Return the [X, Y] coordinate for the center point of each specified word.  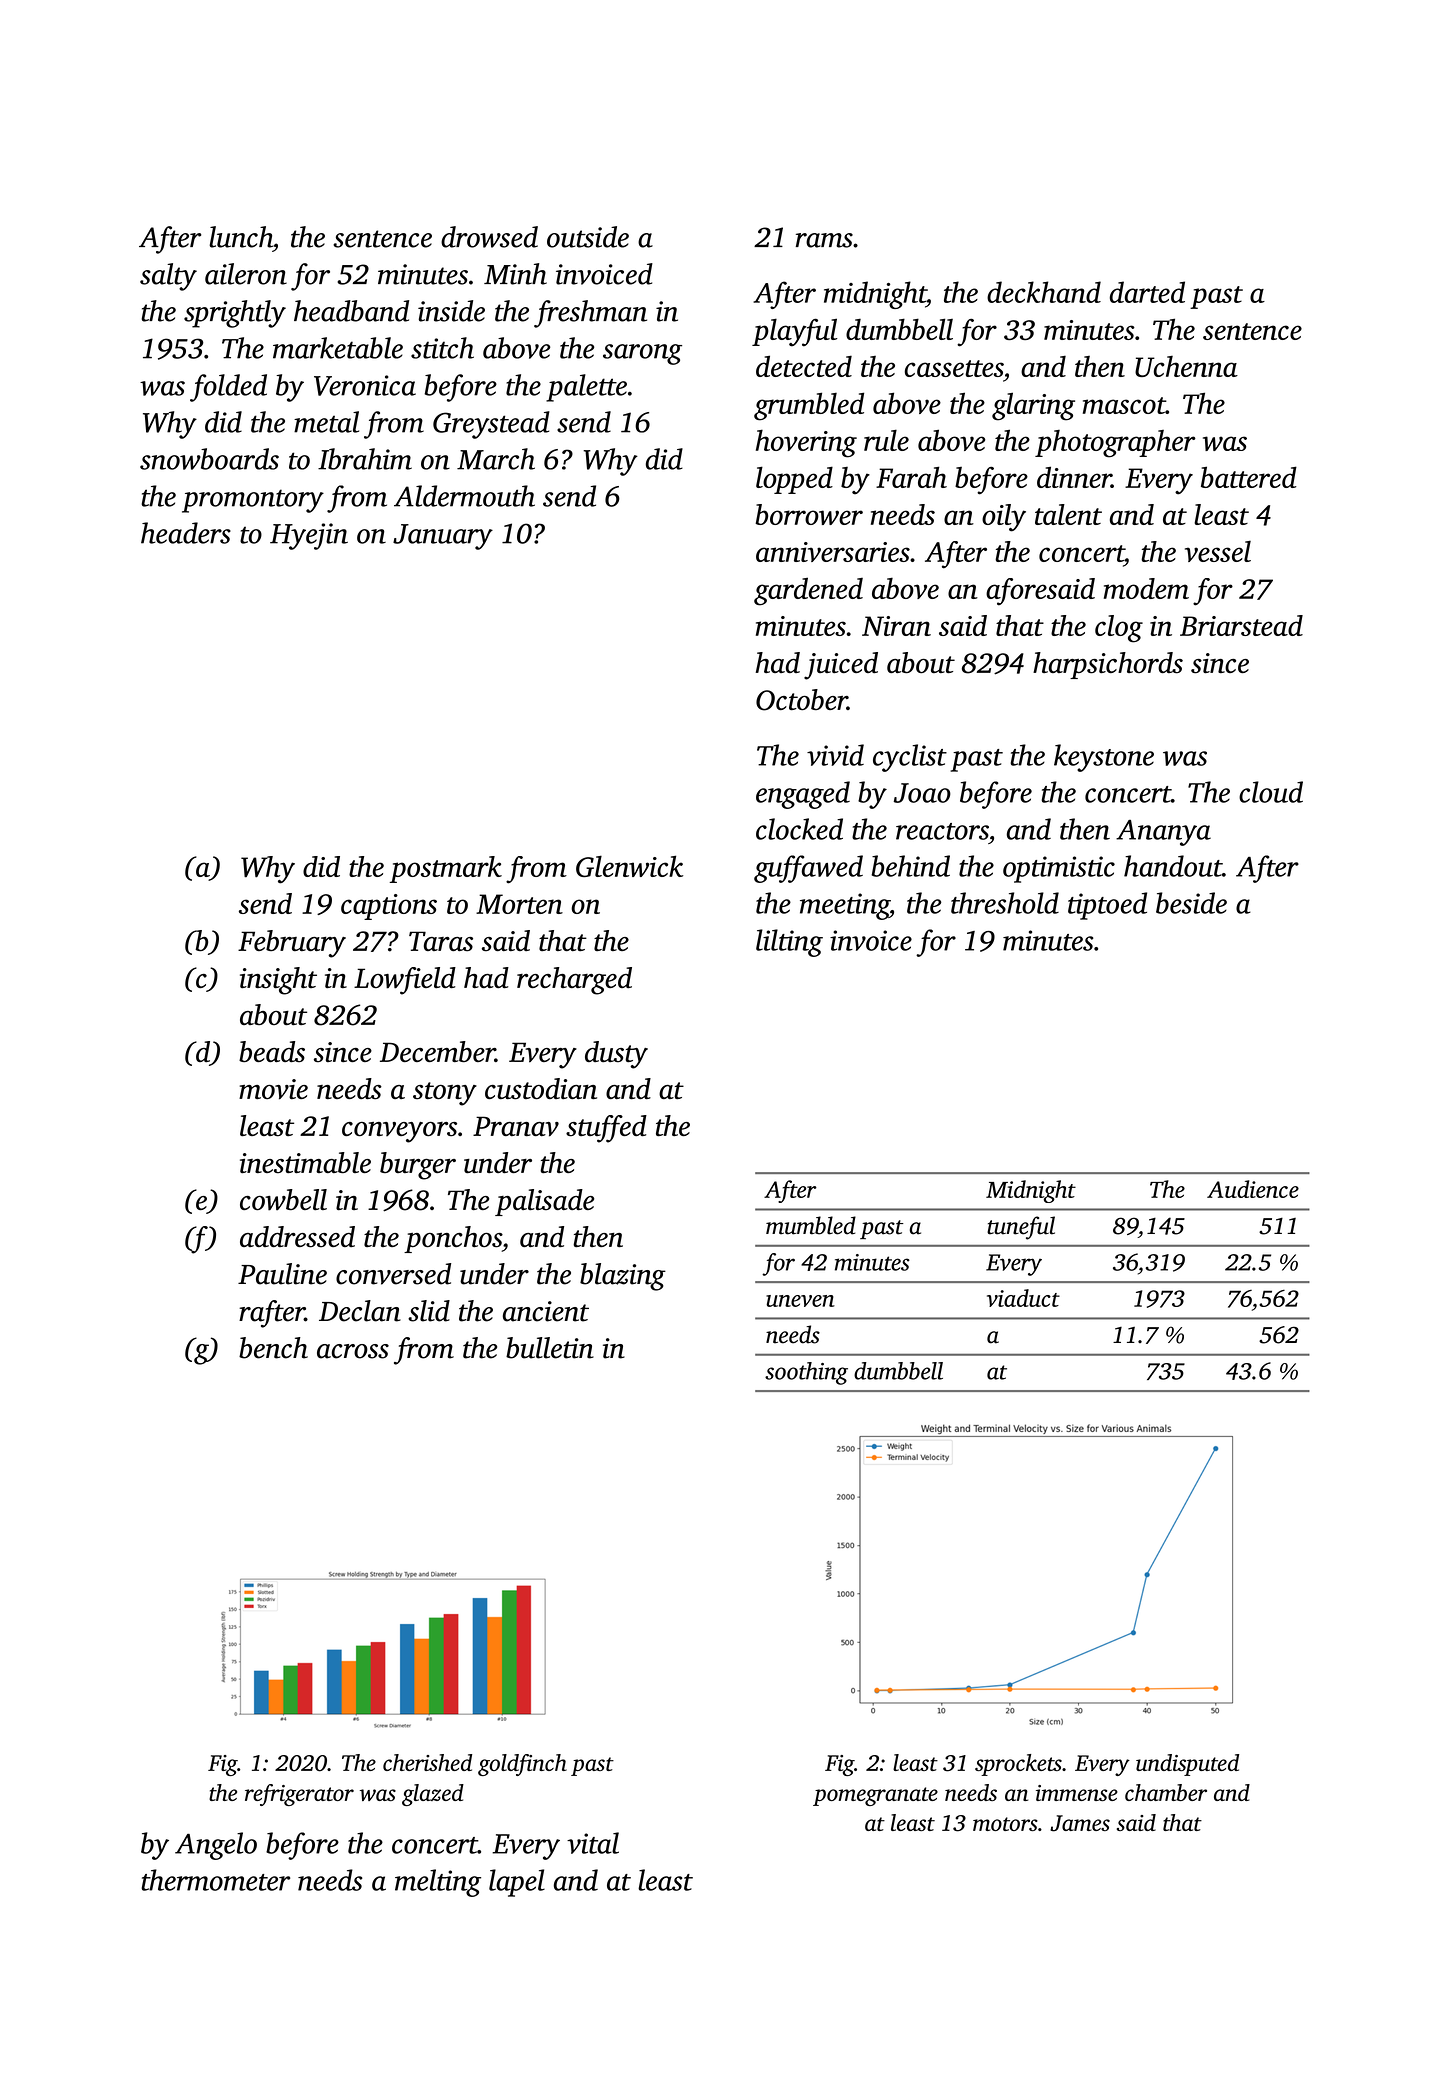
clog [1119, 629]
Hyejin [309, 536]
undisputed [1187, 1765]
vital [593, 1843]
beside [1191, 903]
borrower [809, 514]
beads [272, 1051]
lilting [789, 943]
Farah [911, 477]
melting [438, 1883]
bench [273, 1348]
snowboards [209, 459]
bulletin [550, 1348]
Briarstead [1241, 625]
